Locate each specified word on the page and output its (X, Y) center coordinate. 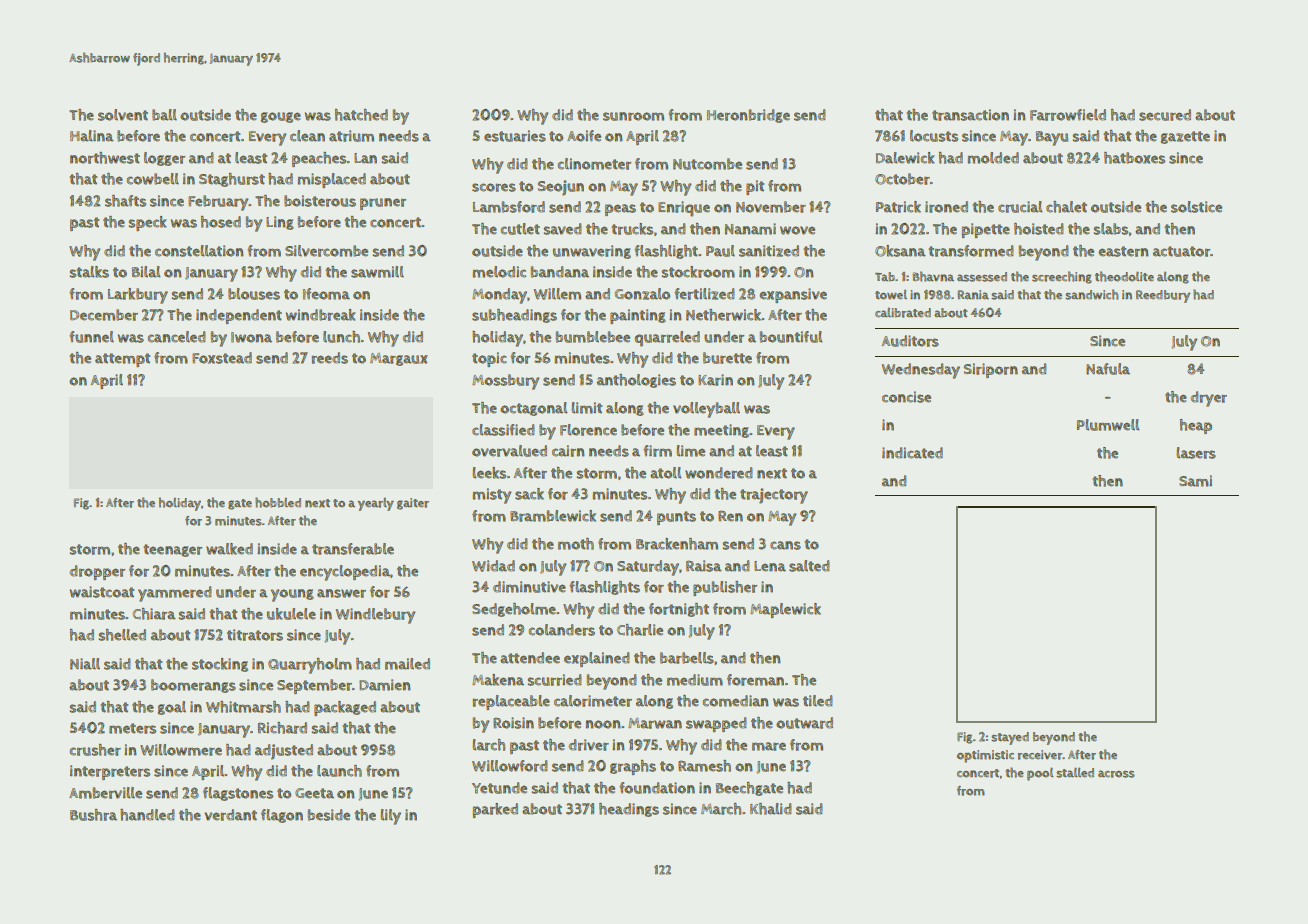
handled (147, 815)
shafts (125, 201)
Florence (588, 430)
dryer (1209, 399)
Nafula (1108, 369)
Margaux (399, 359)
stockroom (698, 272)
